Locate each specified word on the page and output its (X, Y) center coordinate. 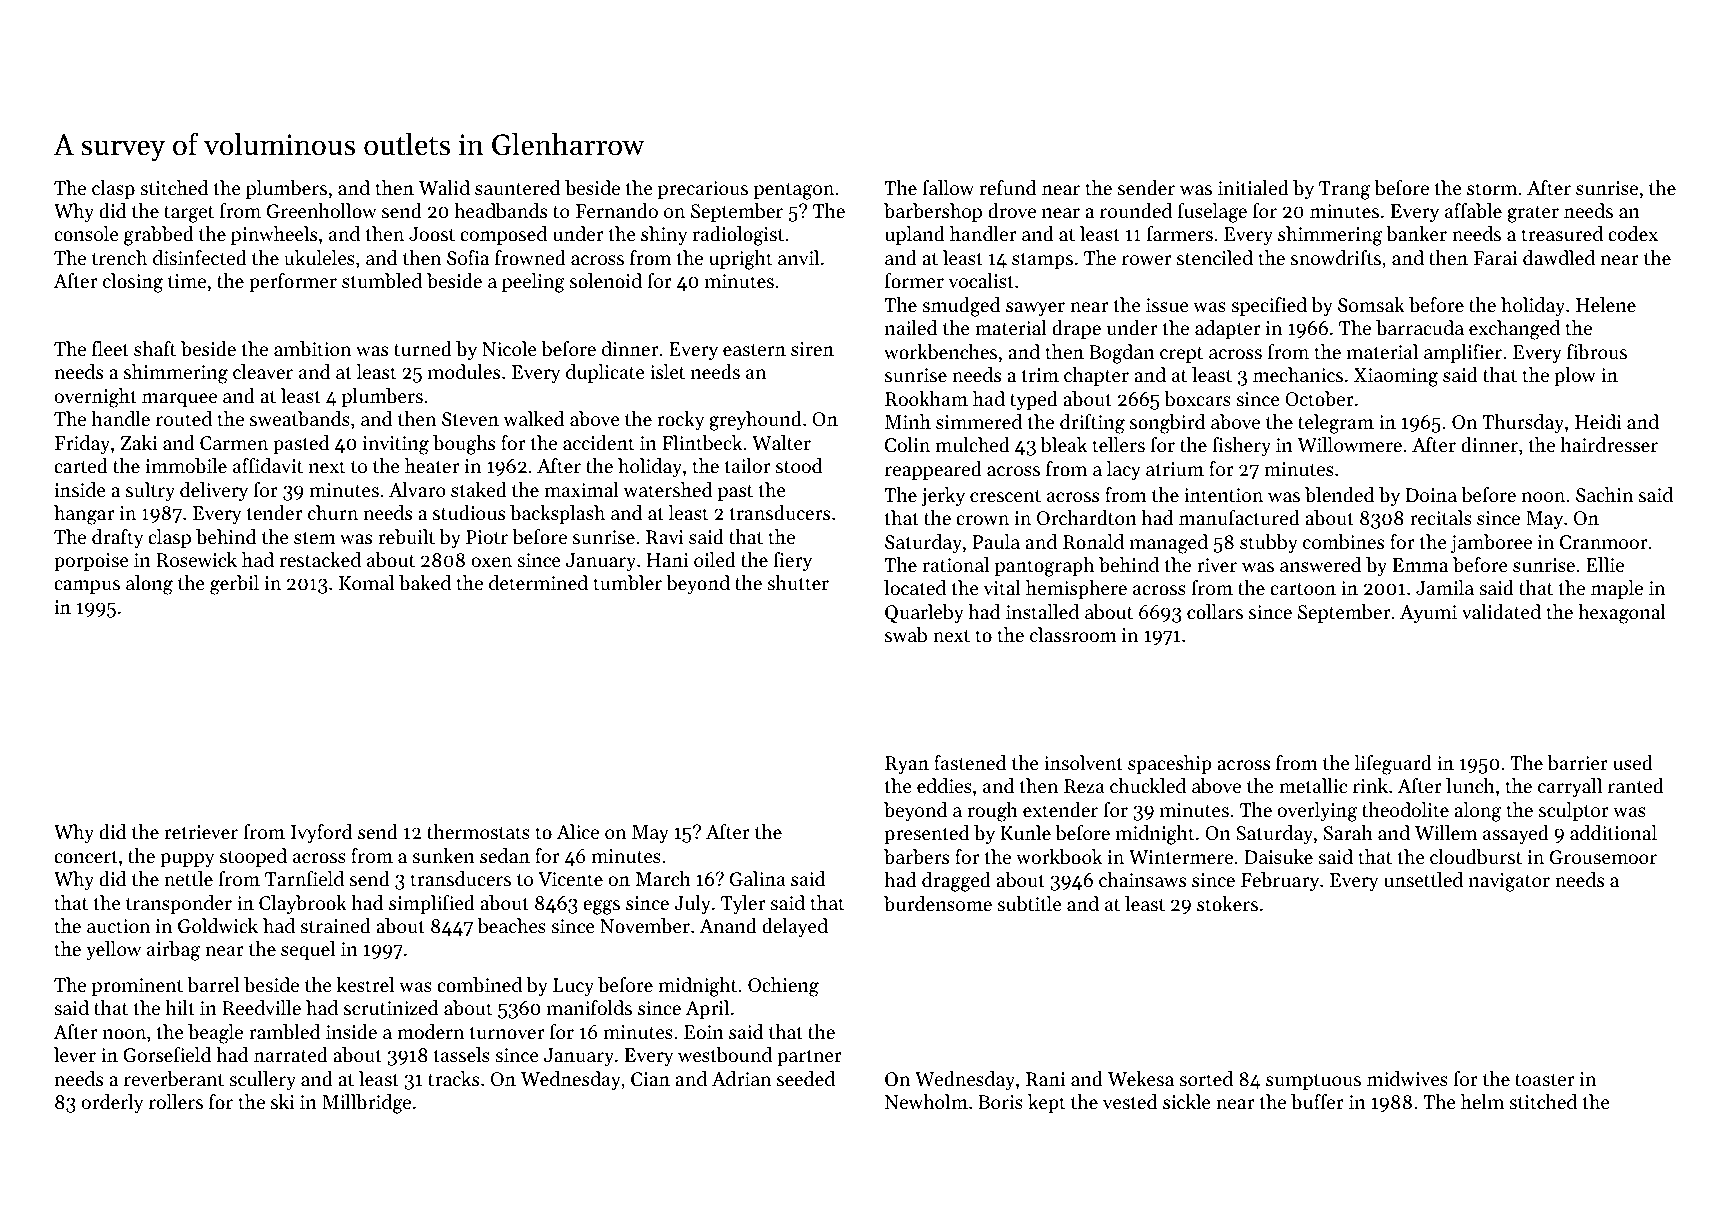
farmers (1180, 234)
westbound (725, 1055)
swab (906, 635)
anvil (798, 257)
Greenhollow (322, 211)
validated (1501, 612)
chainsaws (1142, 880)
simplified (432, 904)
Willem (1446, 833)
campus (87, 587)
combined (479, 985)
